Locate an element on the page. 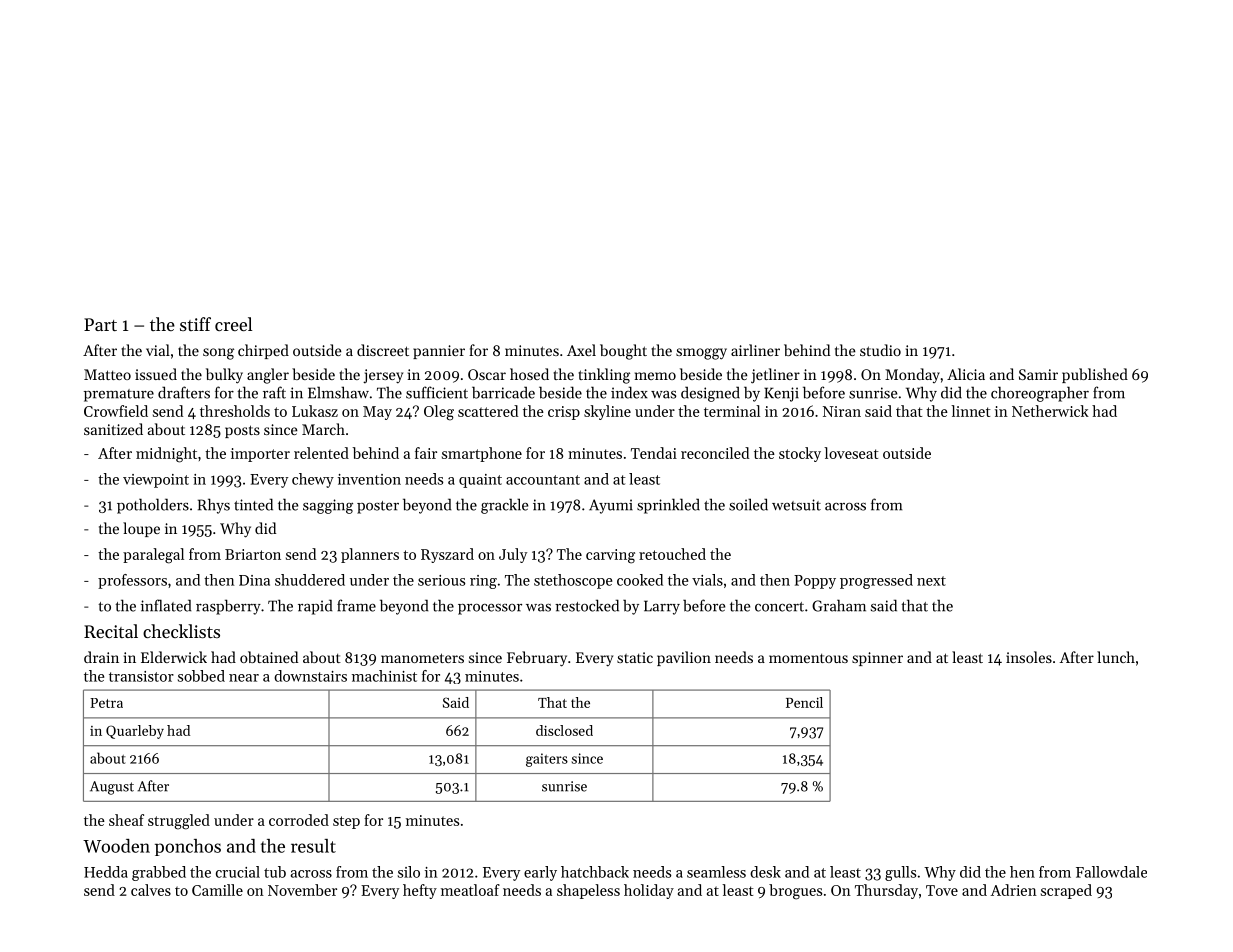  Fallowdale is located at coordinates (1111, 872).
